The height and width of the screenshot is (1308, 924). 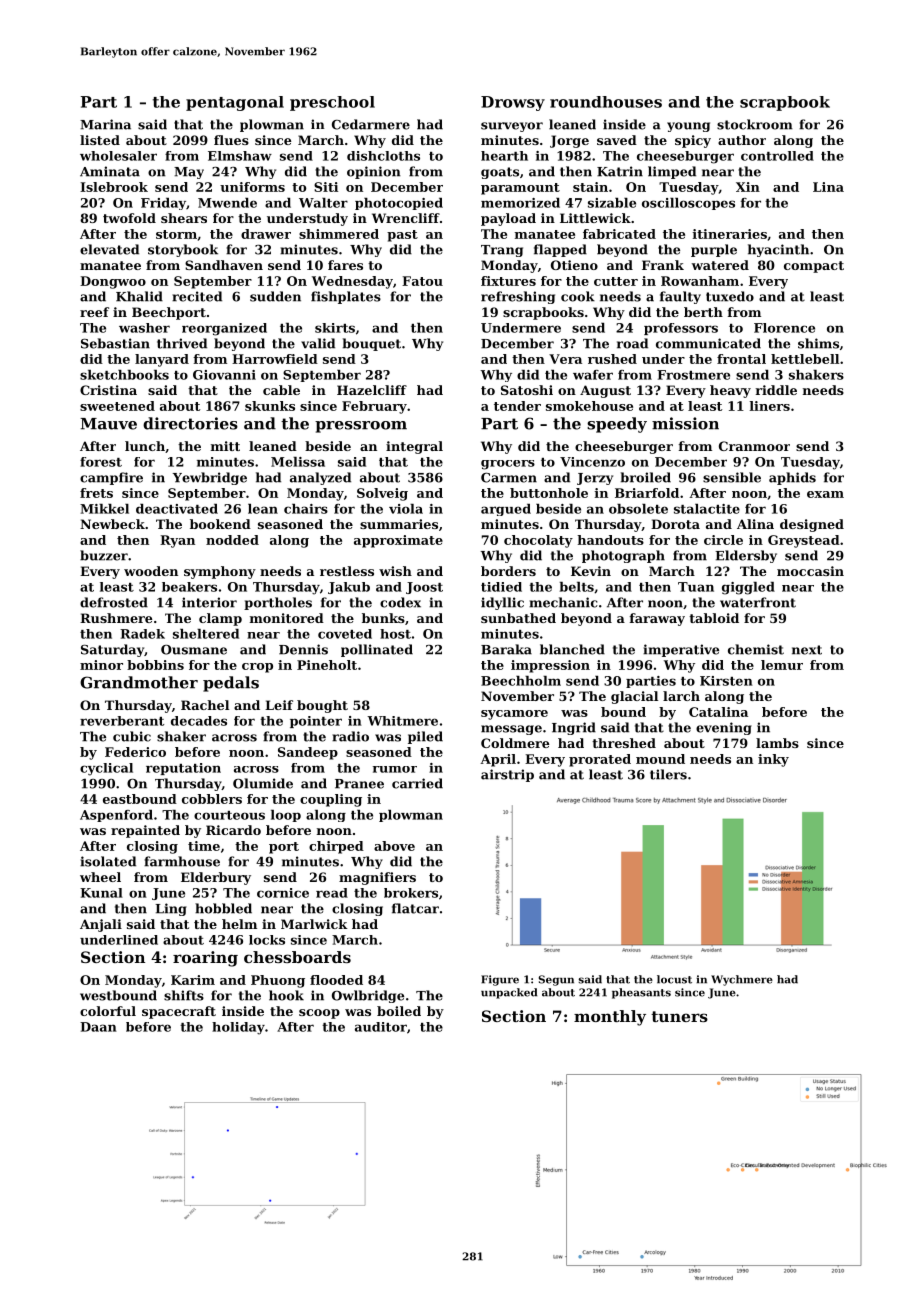 I want to click on Satoshi, so click(x=527, y=390).
